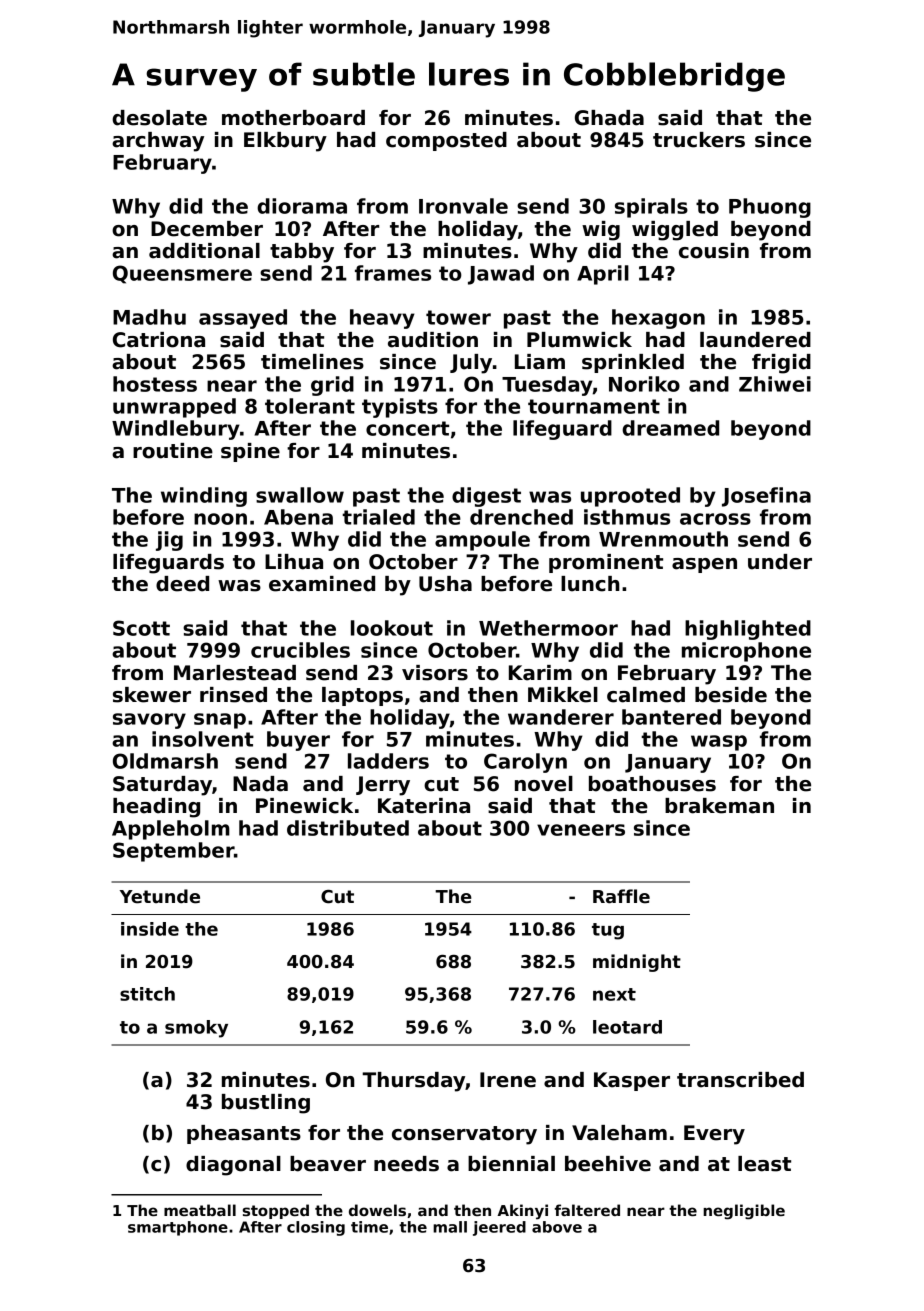 The height and width of the document is (1311, 924). I want to click on veneers, so click(581, 830).
